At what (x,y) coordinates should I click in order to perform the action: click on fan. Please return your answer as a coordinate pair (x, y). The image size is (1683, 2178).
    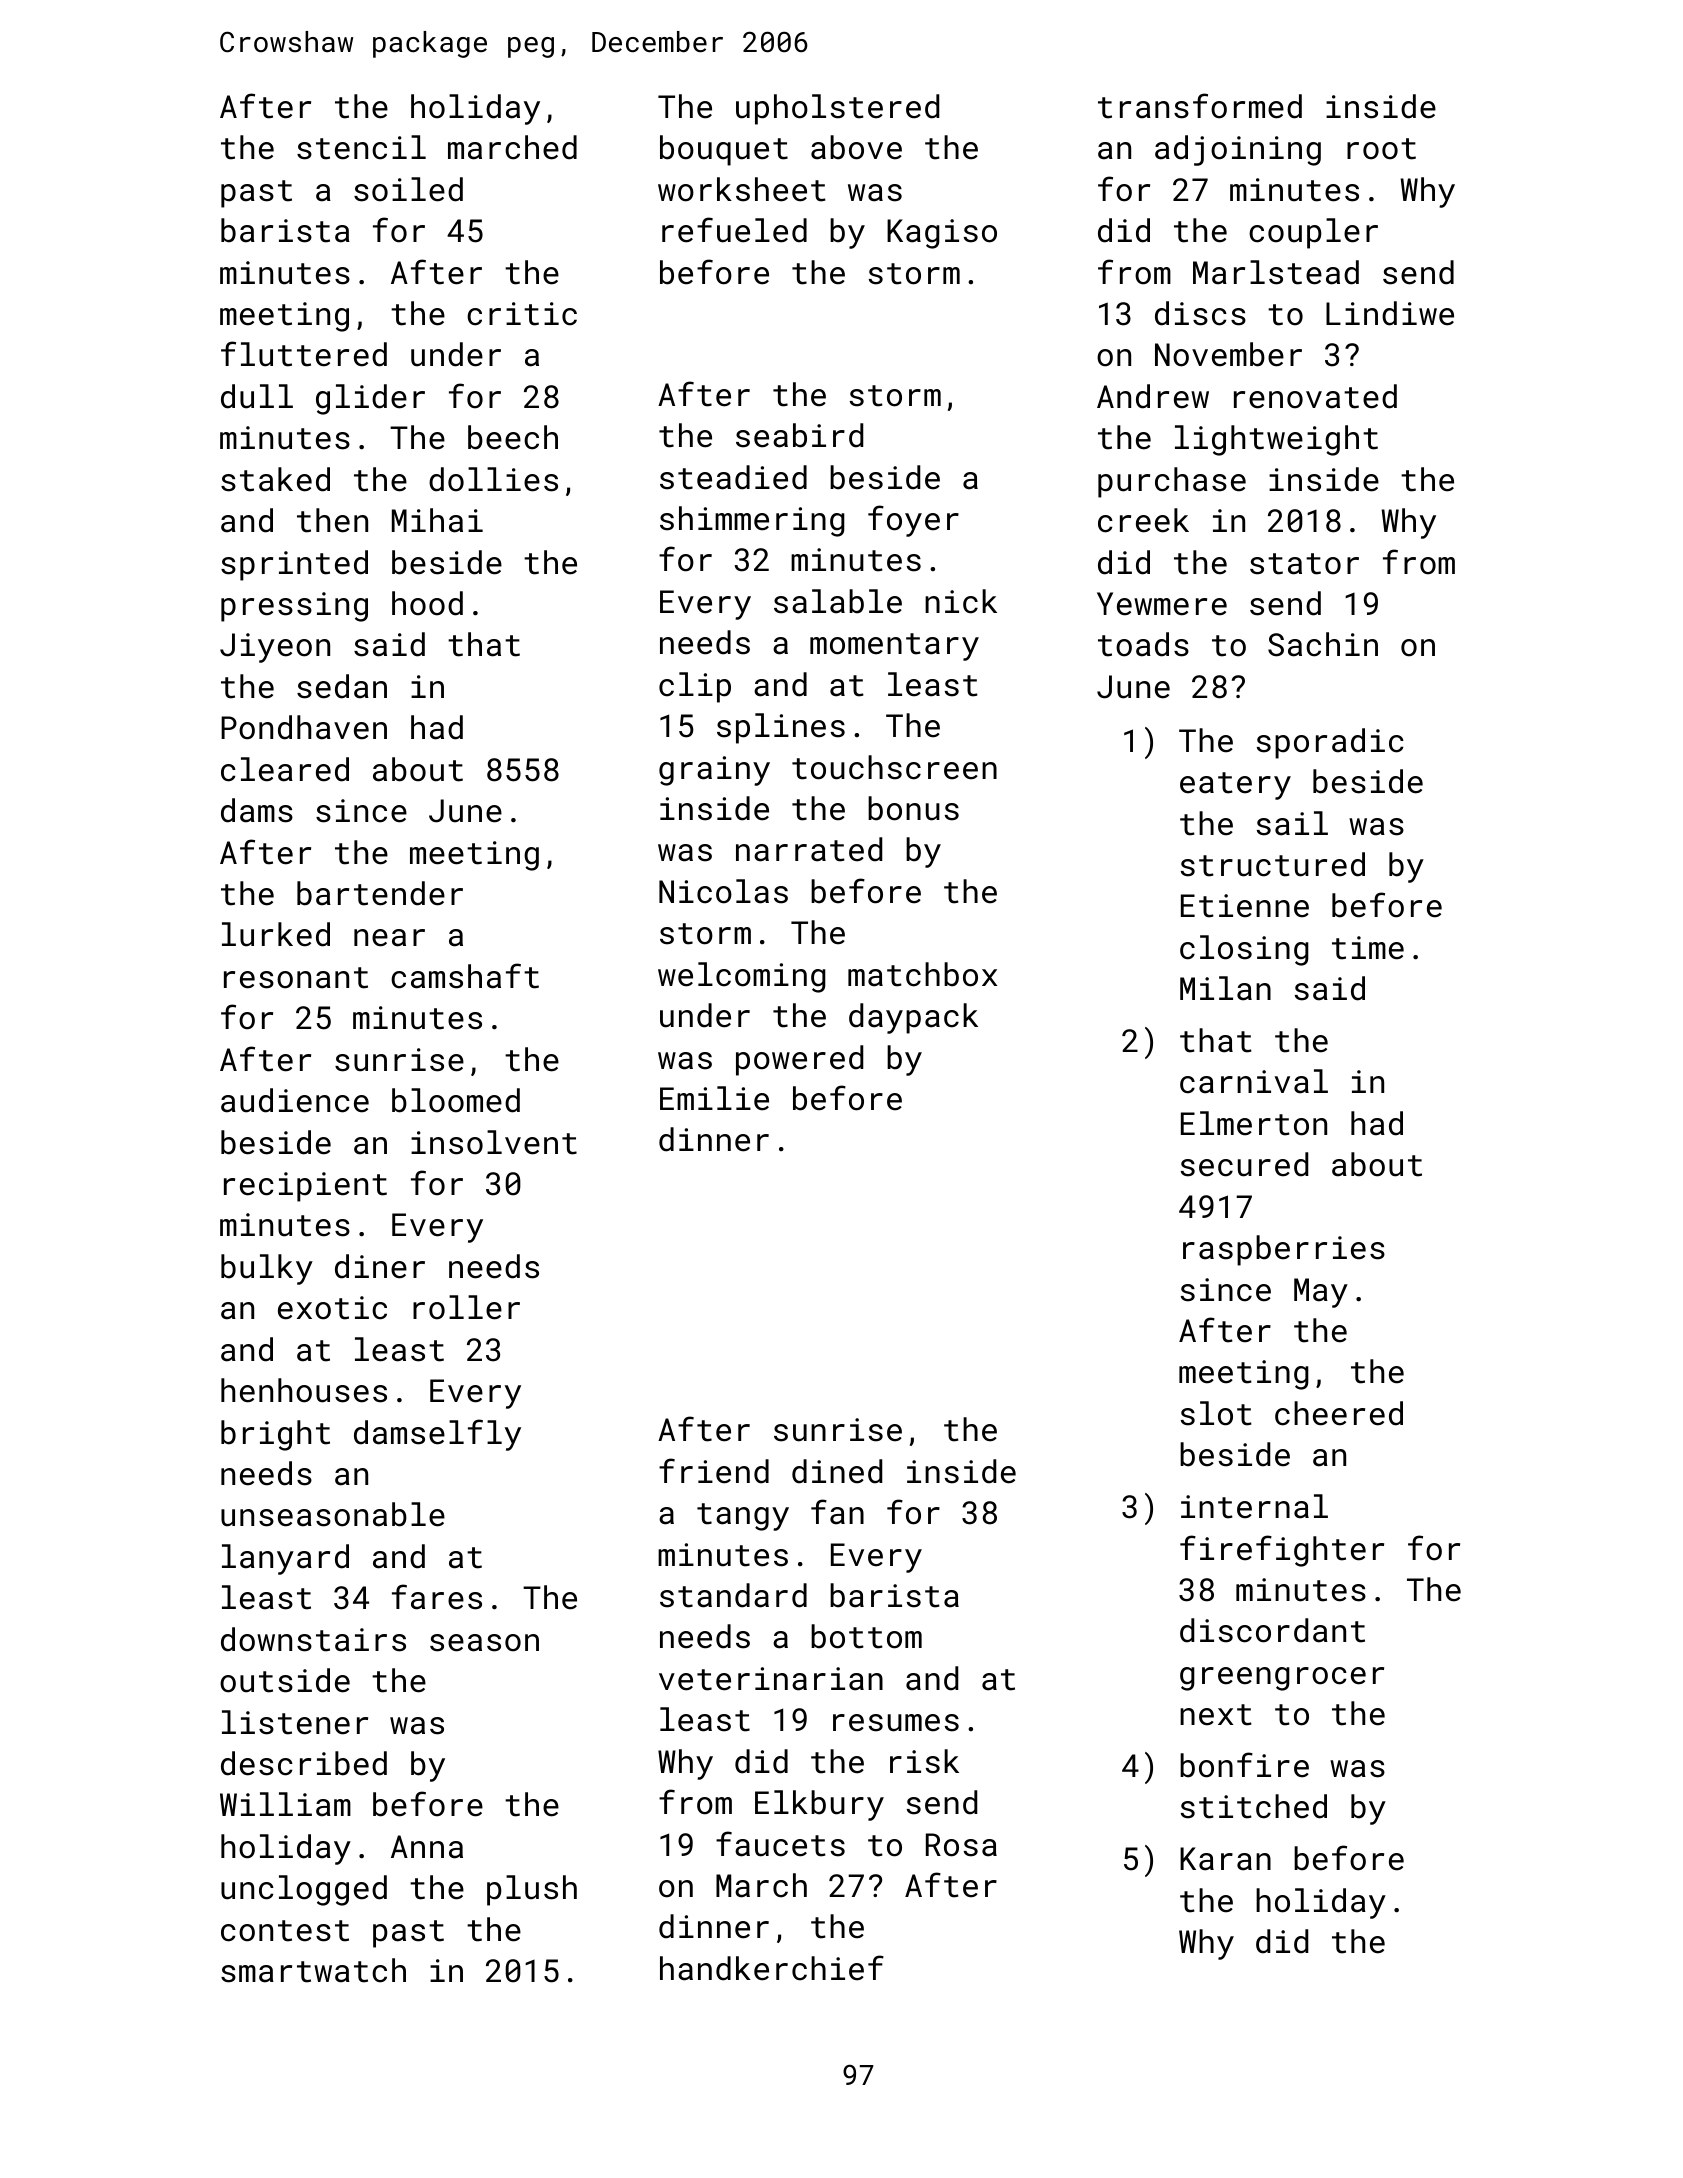
    Looking at the image, I should click on (837, 1512).
